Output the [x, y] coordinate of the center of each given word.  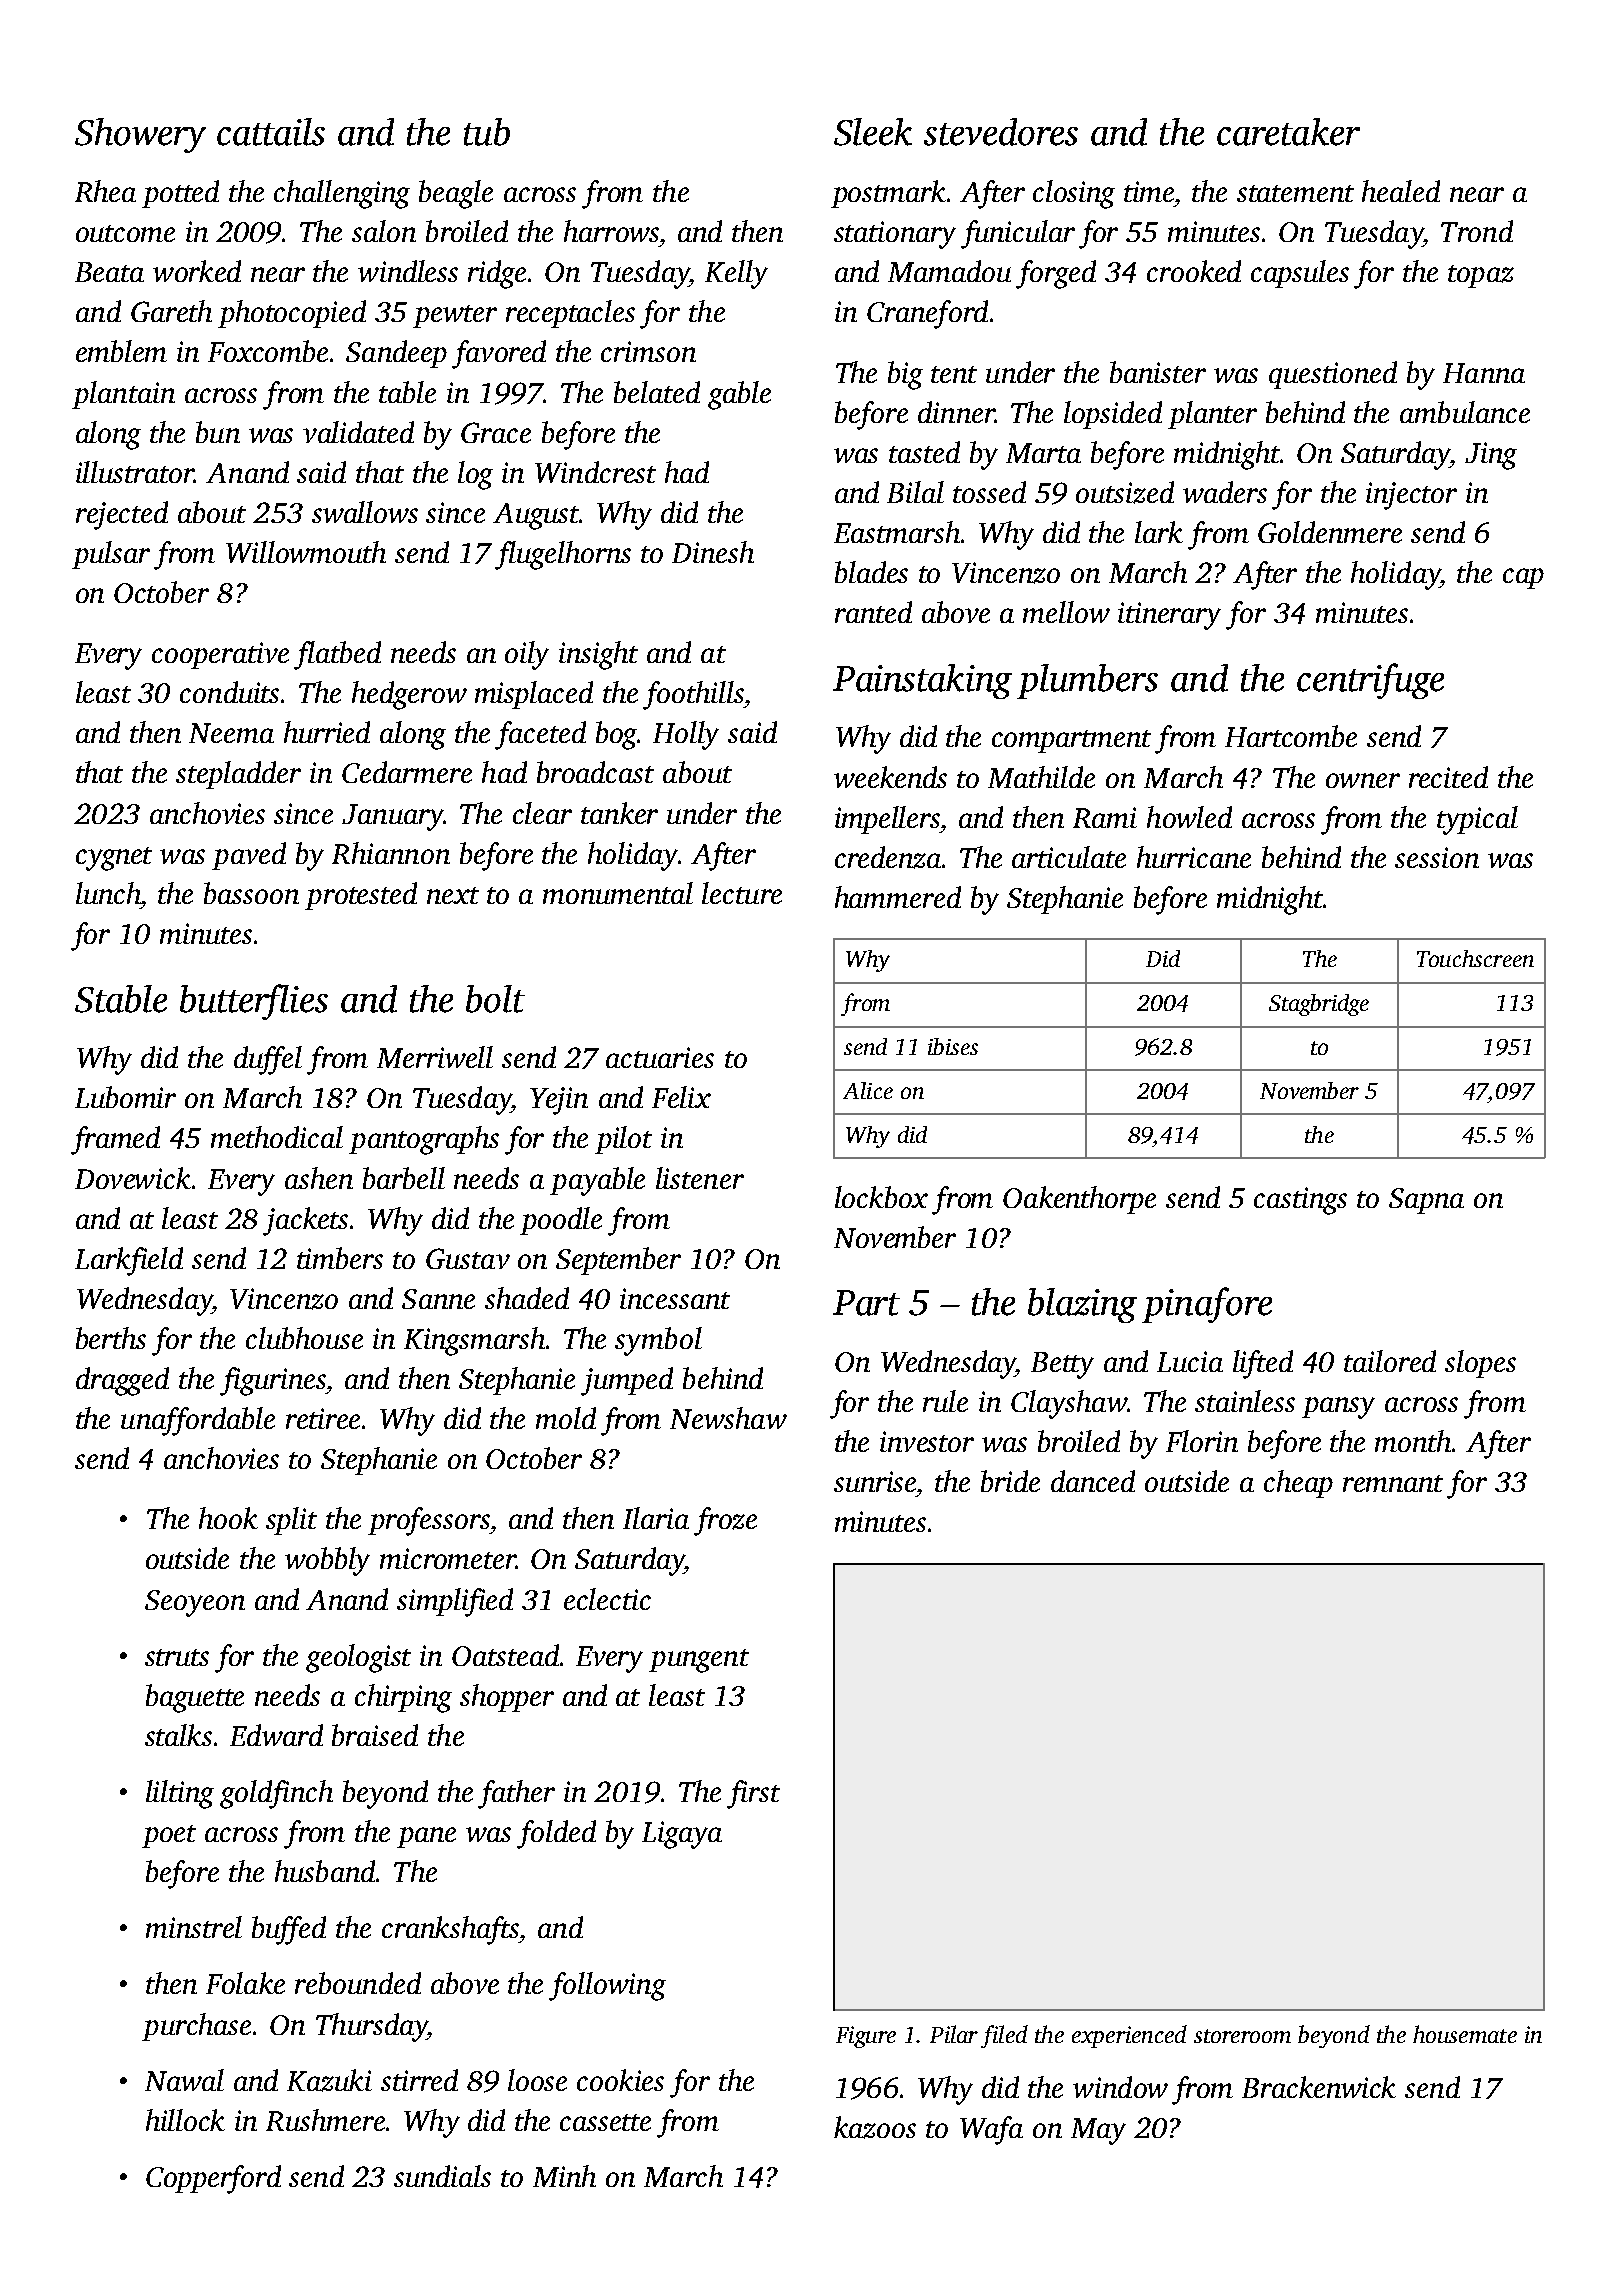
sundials [442, 2176]
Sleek [873, 132]
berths [111, 1338]
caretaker [1288, 132]
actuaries [660, 1057]
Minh [564, 2176]
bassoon [251, 893]
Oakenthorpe [1079, 1200]
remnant [1393, 1483]
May [1098, 2131]
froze [725, 1521]
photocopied [292, 314]
